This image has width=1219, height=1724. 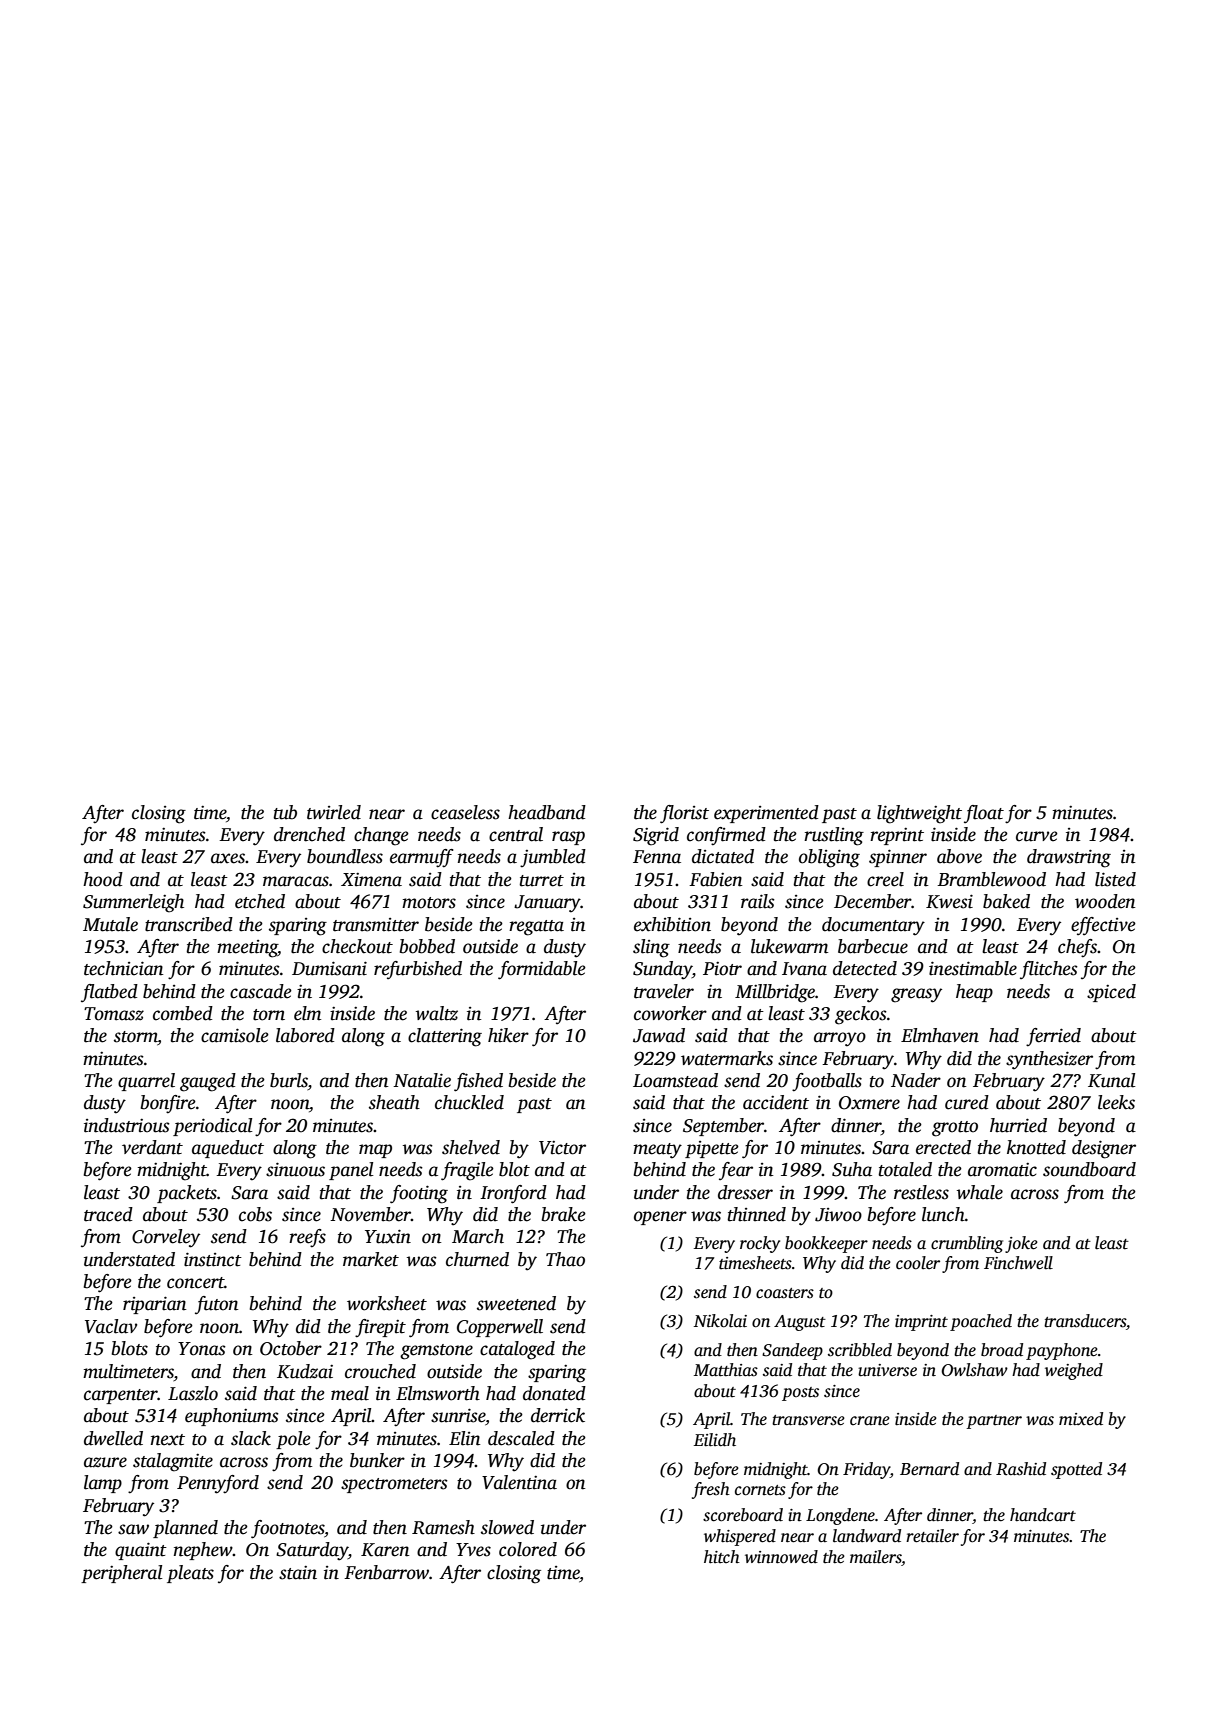 I want to click on coworker, so click(x=670, y=1013).
